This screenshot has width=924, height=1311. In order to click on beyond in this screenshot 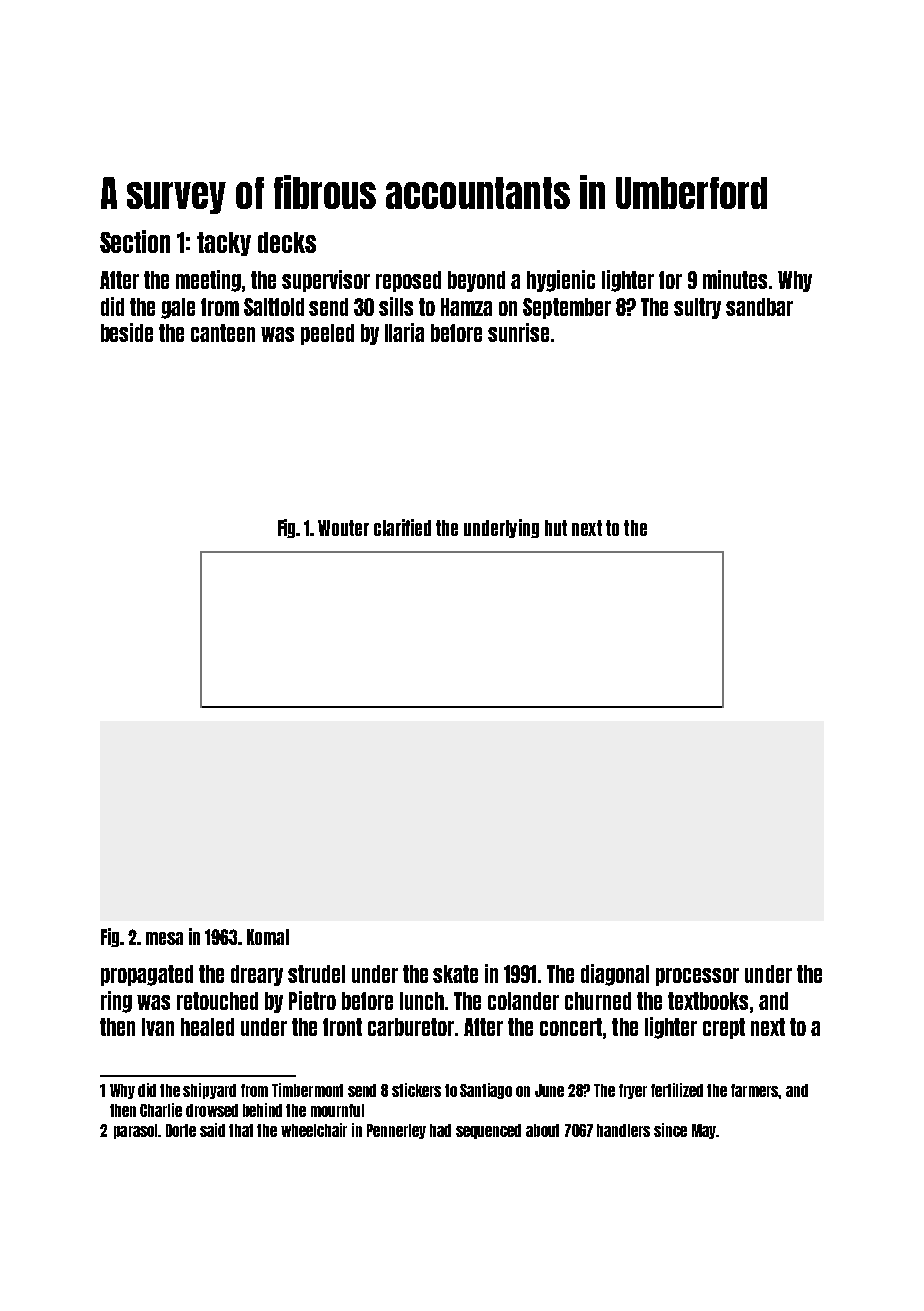, I will do `click(476, 281)`.
